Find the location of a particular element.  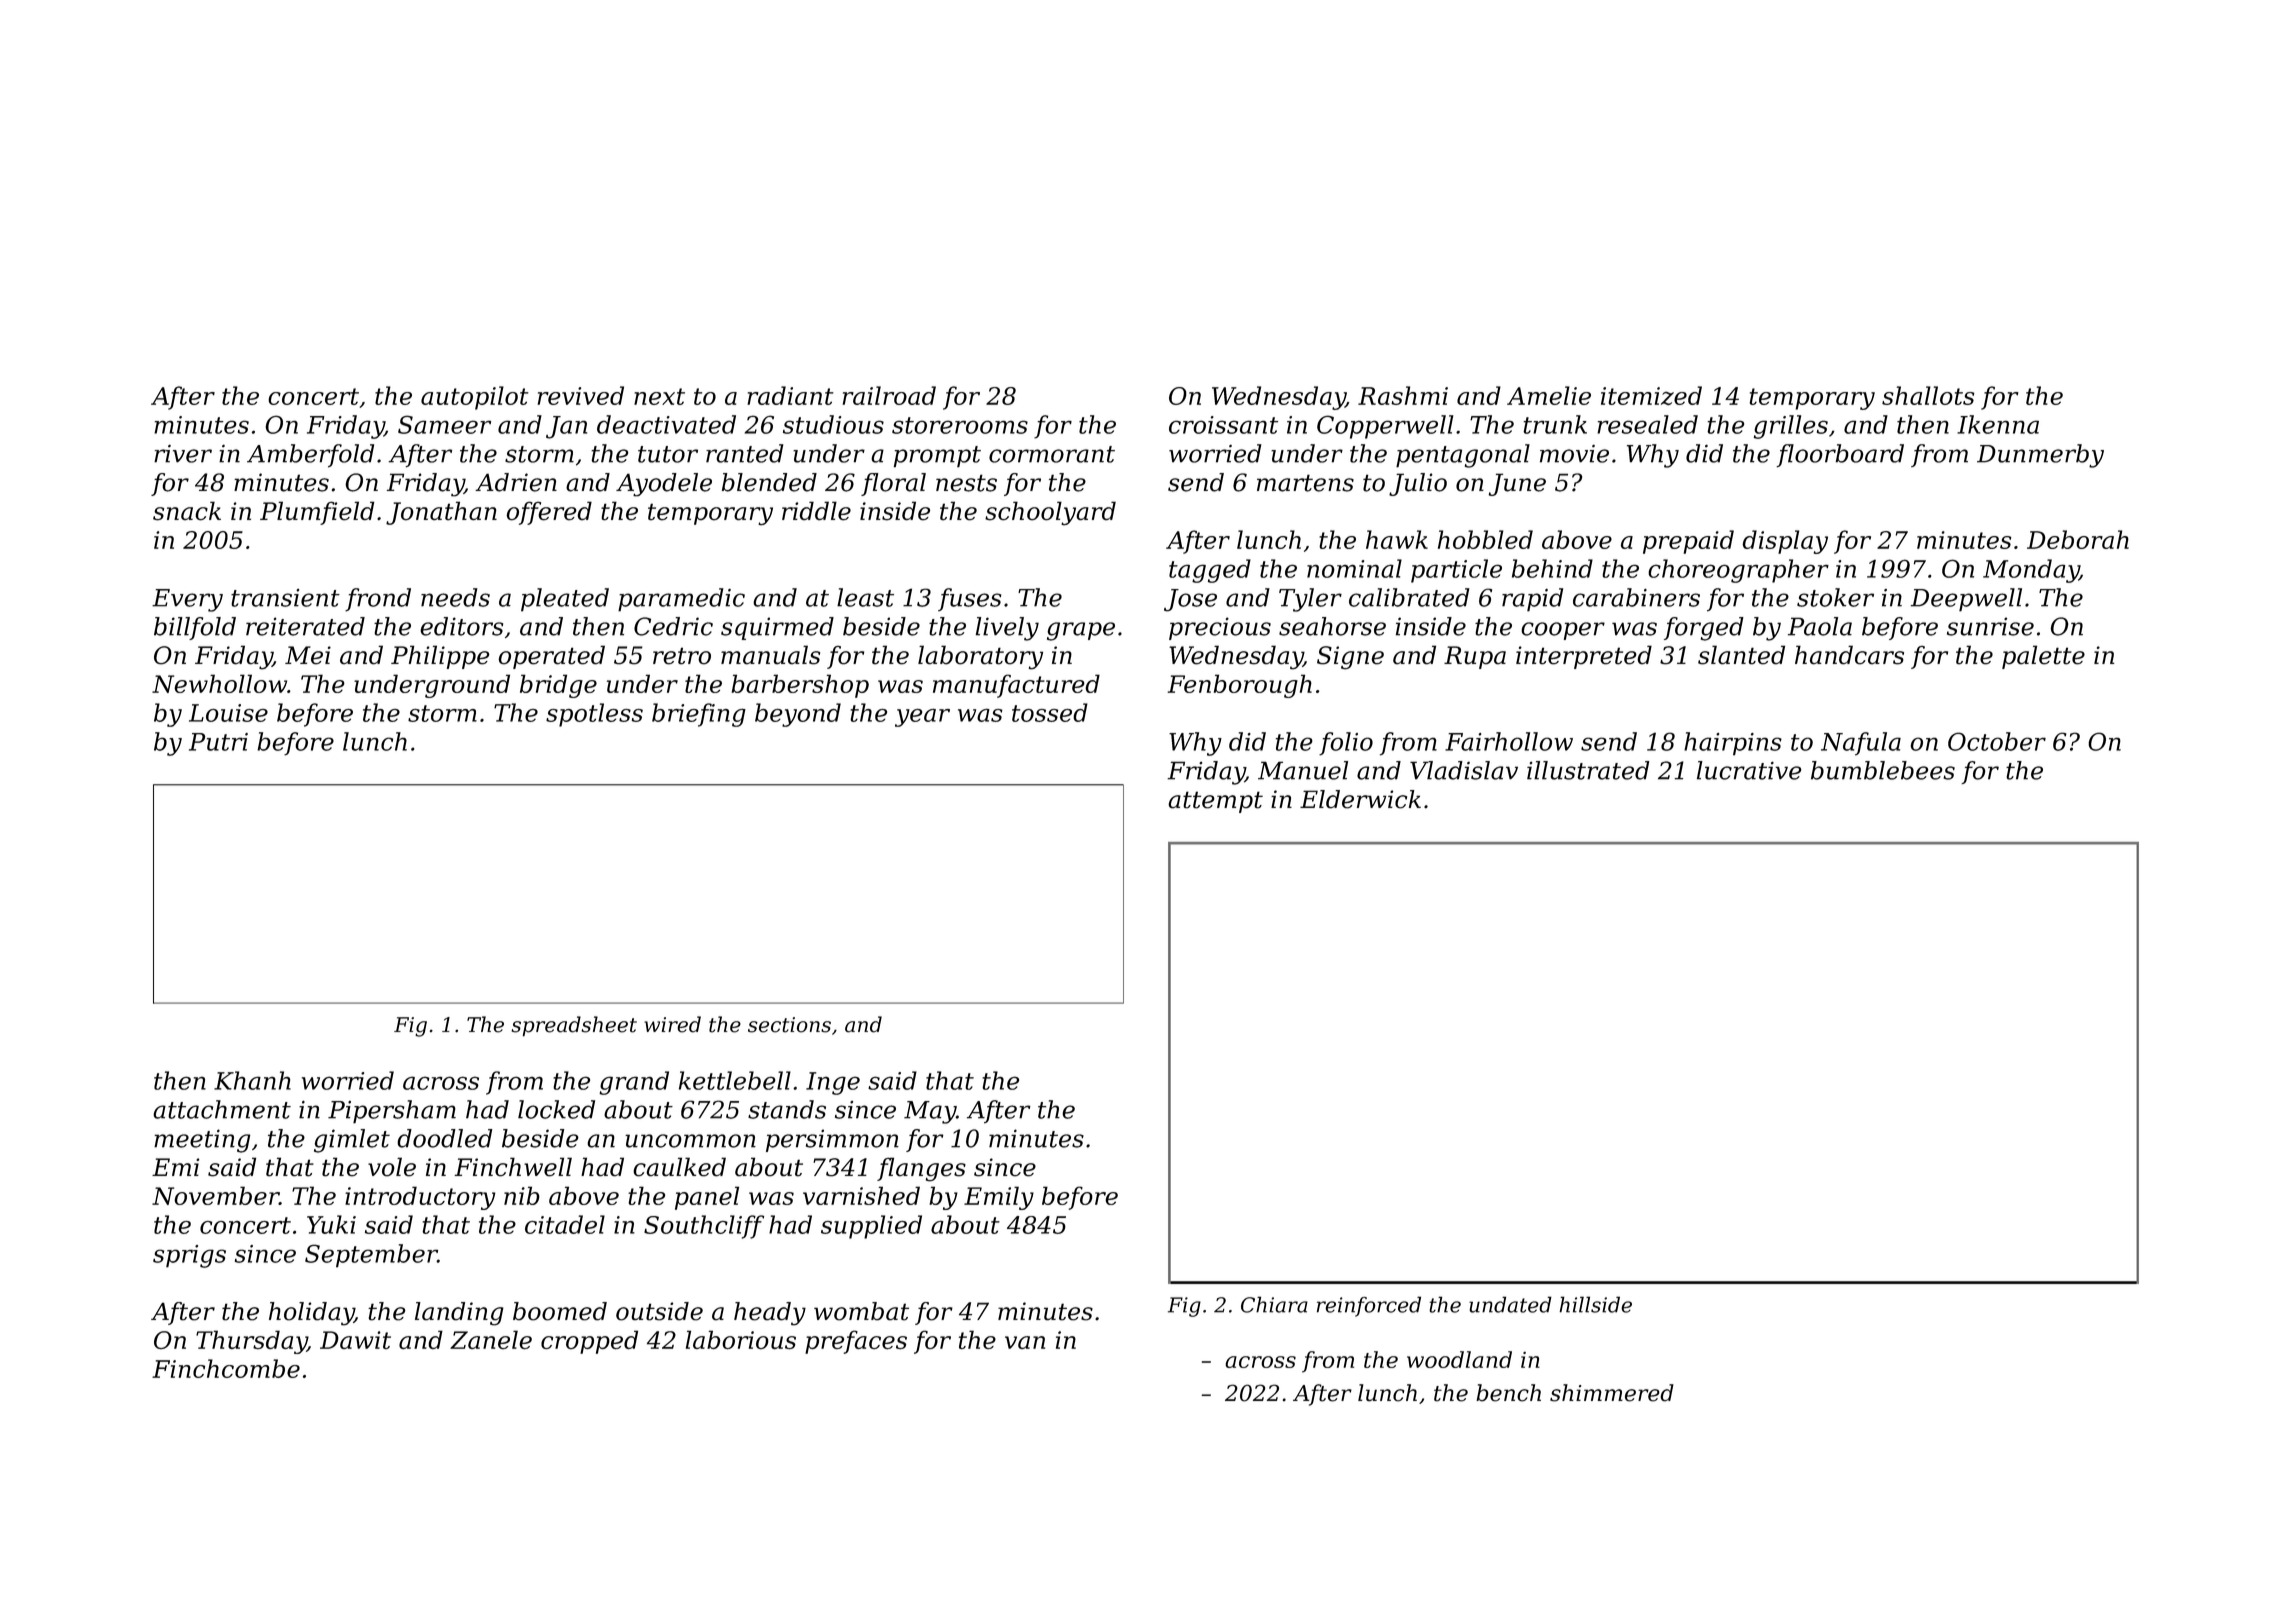

laborious is located at coordinates (741, 1340).
